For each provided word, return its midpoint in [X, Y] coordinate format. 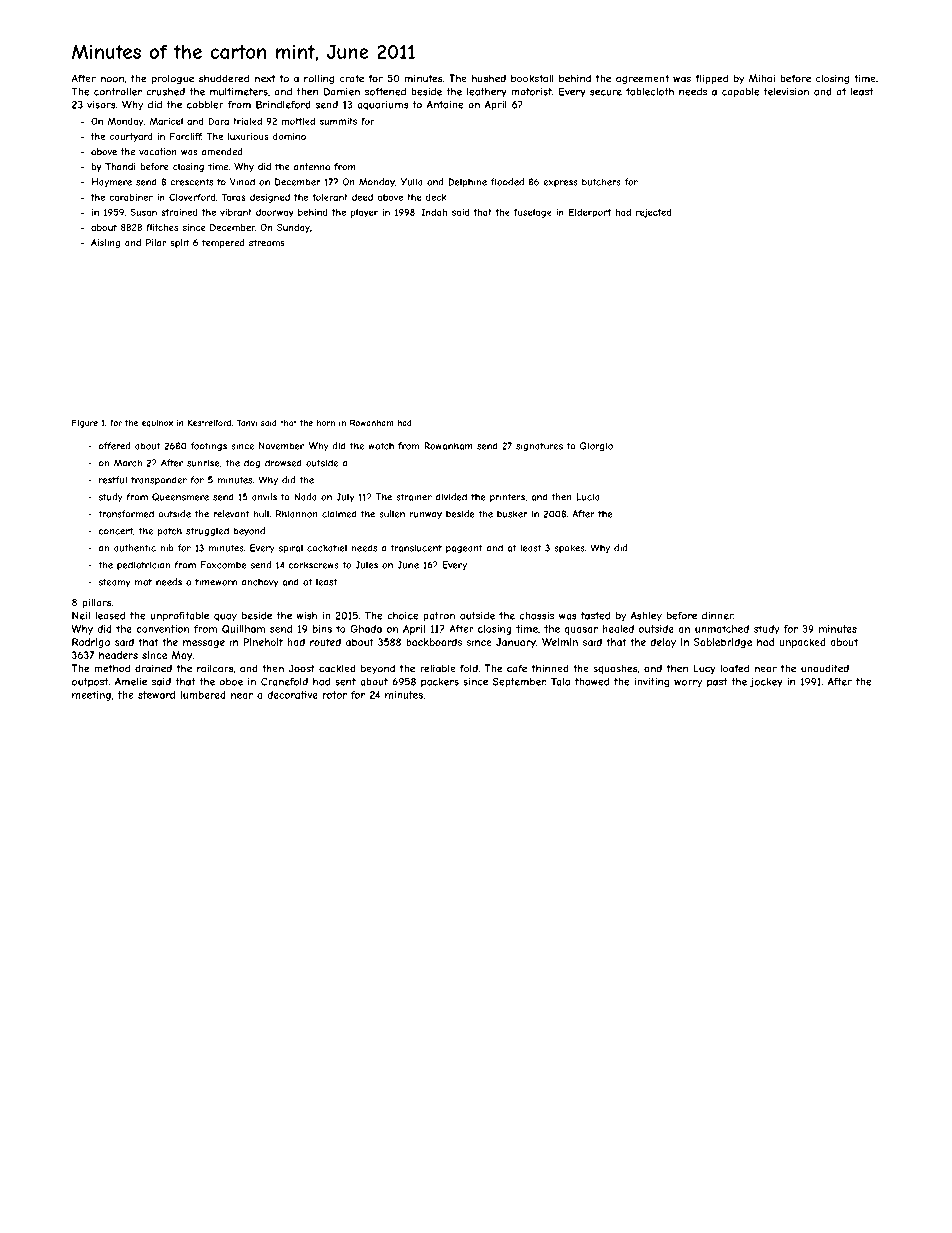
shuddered [224, 78]
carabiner [131, 197]
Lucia [588, 497]
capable [741, 93]
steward [156, 695]
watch [381, 446]
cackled [337, 668]
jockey [766, 683]
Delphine [467, 183]
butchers [601, 182]
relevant [231, 514]
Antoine [445, 105]
